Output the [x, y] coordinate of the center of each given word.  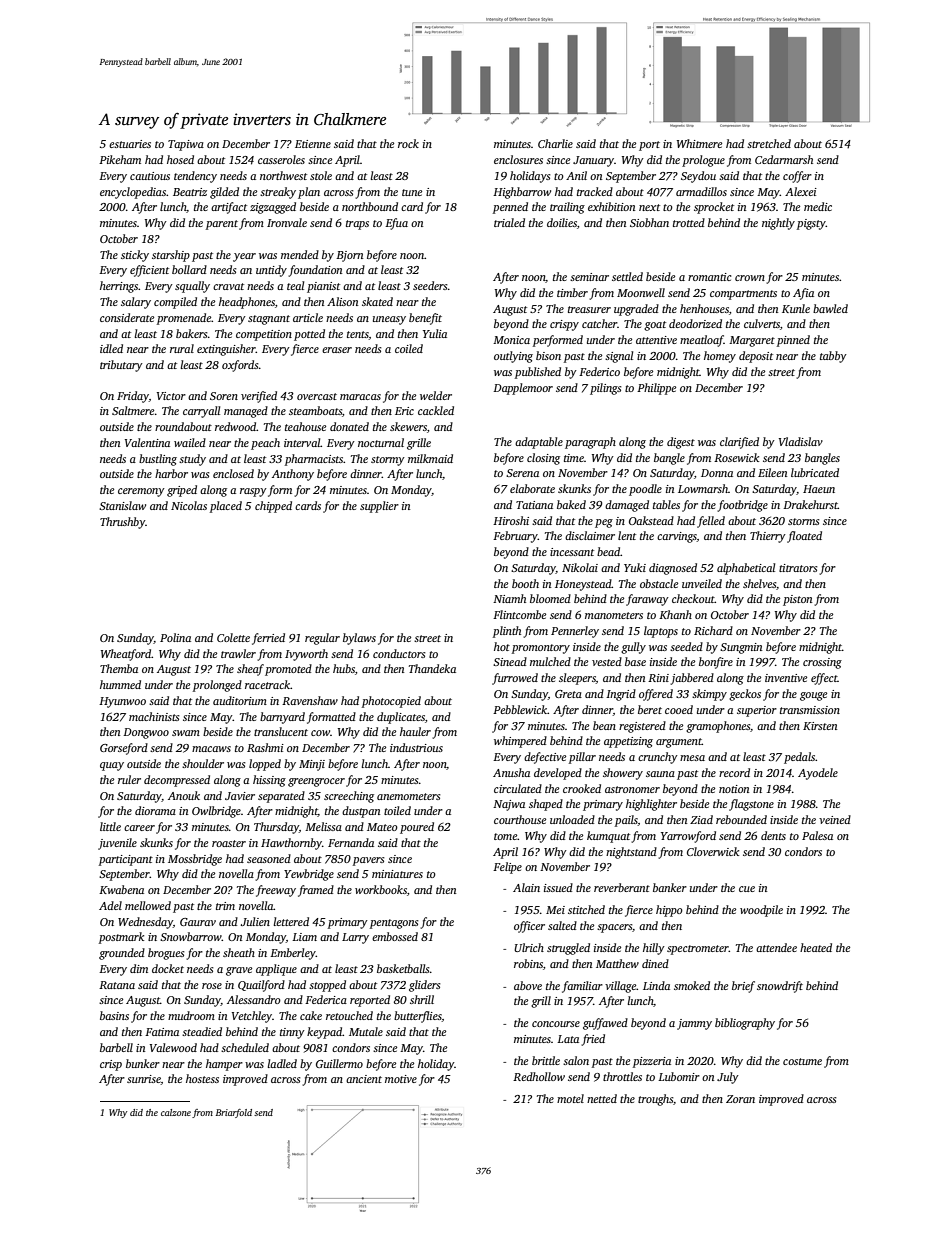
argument [679, 743]
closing [543, 459]
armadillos [701, 191]
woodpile [761, 911]
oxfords [240, 366]
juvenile [117, 844]
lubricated [815, 472]
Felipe [507, 868]
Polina [175, 637]
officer [529, 927]
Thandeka [432, 668]
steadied [202, 1031]
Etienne [313, 144]
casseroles [281, 159]
